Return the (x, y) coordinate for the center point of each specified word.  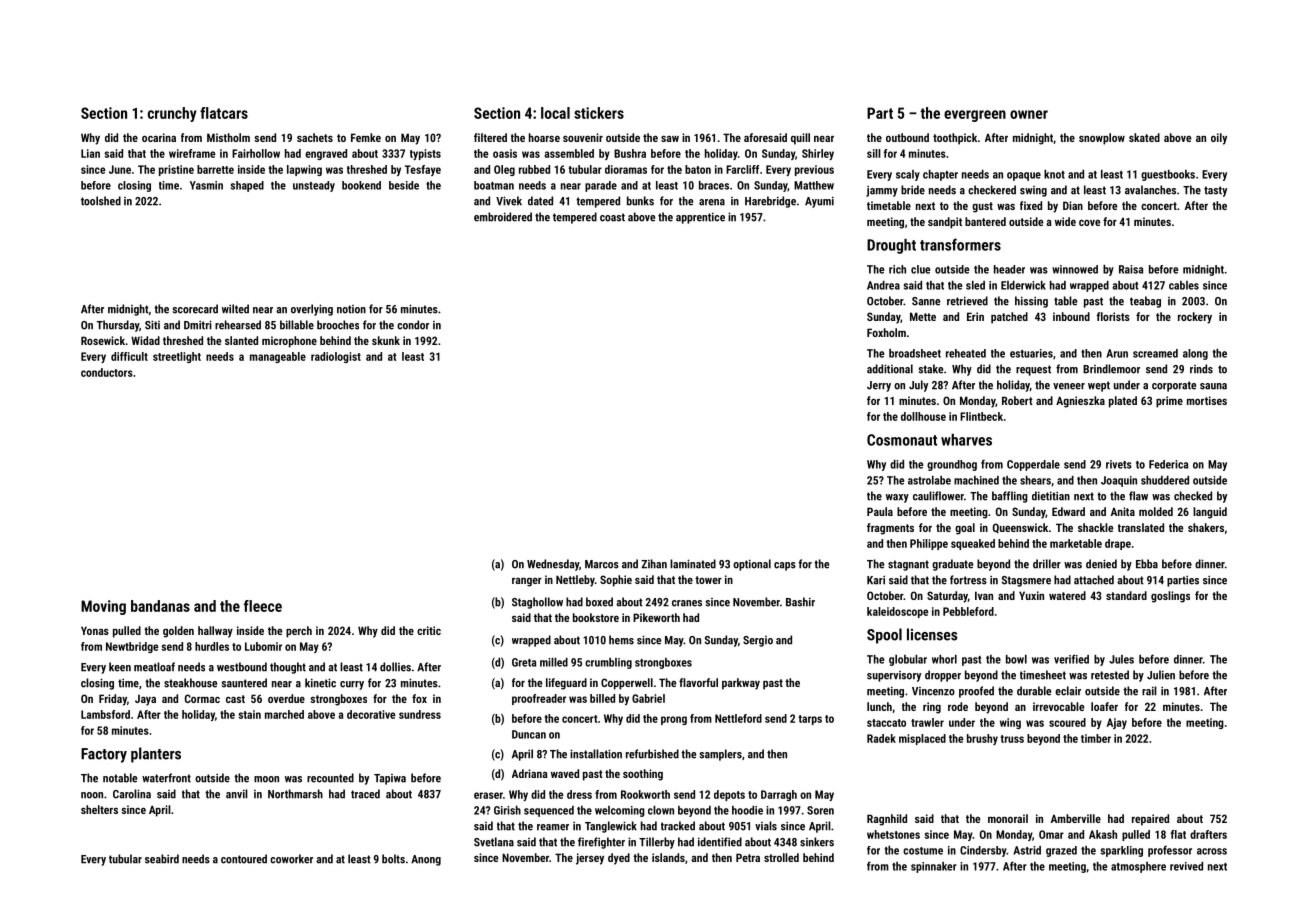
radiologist (336, 357)
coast (612, 217)
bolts (393, 859)
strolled (781, 857)
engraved (326, 154)
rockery (1195, 318)
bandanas (160, 606)
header (1009, 269)
